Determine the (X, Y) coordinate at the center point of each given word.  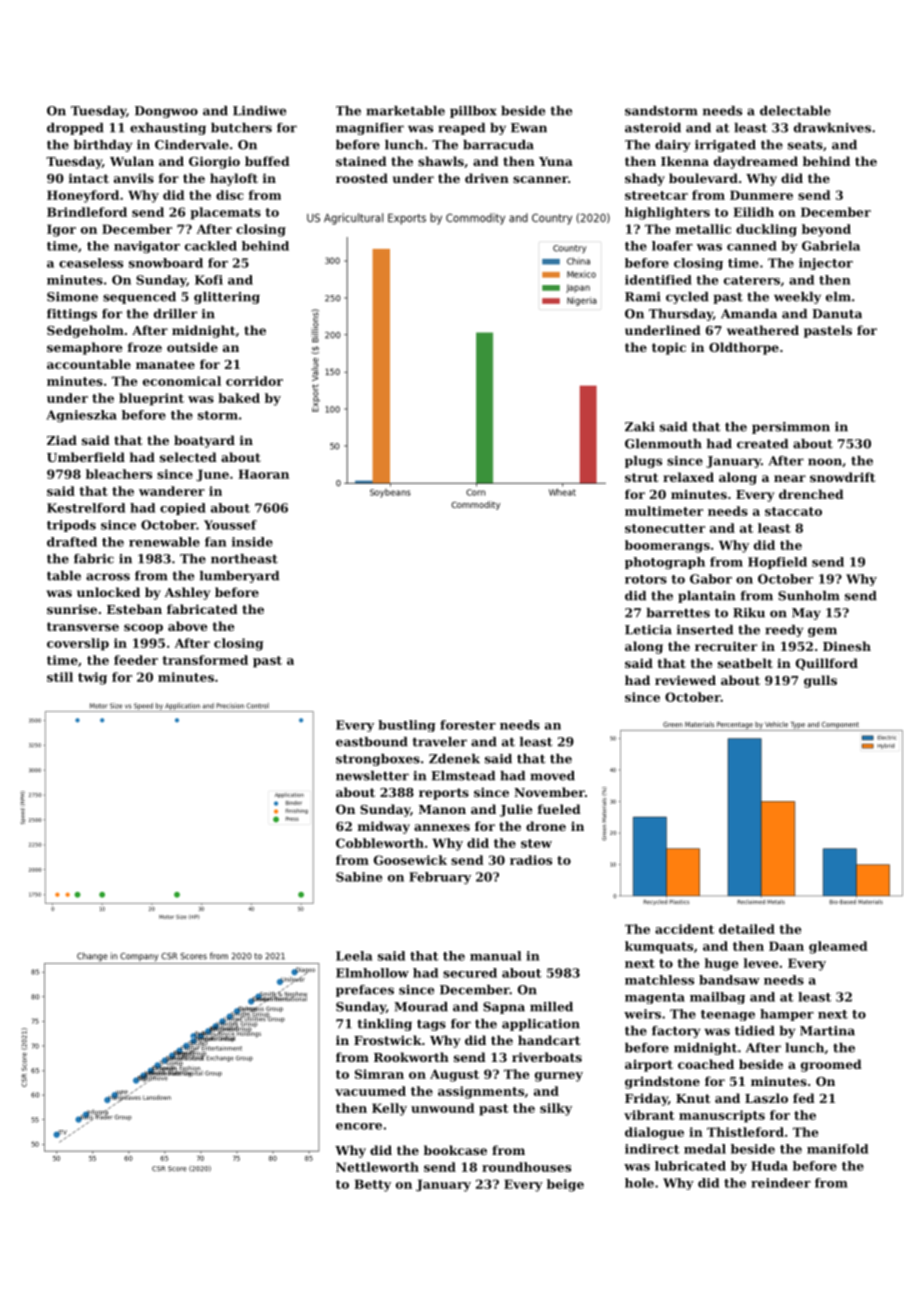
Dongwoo (166, 112)
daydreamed (756, 162)
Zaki (640, 427)
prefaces (365, 991)
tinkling (385, 1025)
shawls (441, 161)
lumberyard (239, 577)
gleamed (838, 947)
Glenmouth (663, 444)
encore (359, 1126)
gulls (820, 681)
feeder (136, 660)
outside (192, 347)
